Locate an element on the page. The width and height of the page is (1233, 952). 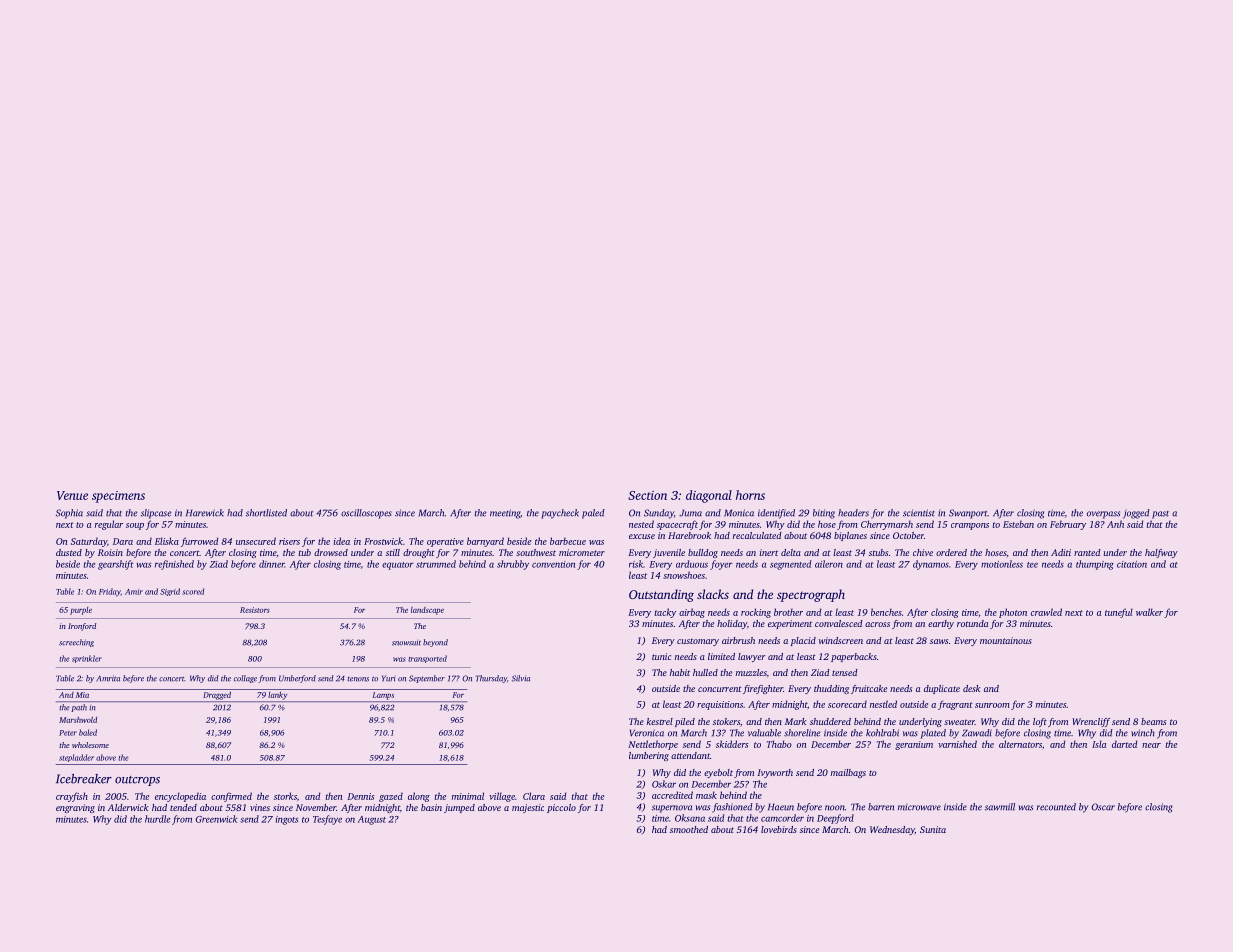
Dennis is located at coordinates (361, 796).
